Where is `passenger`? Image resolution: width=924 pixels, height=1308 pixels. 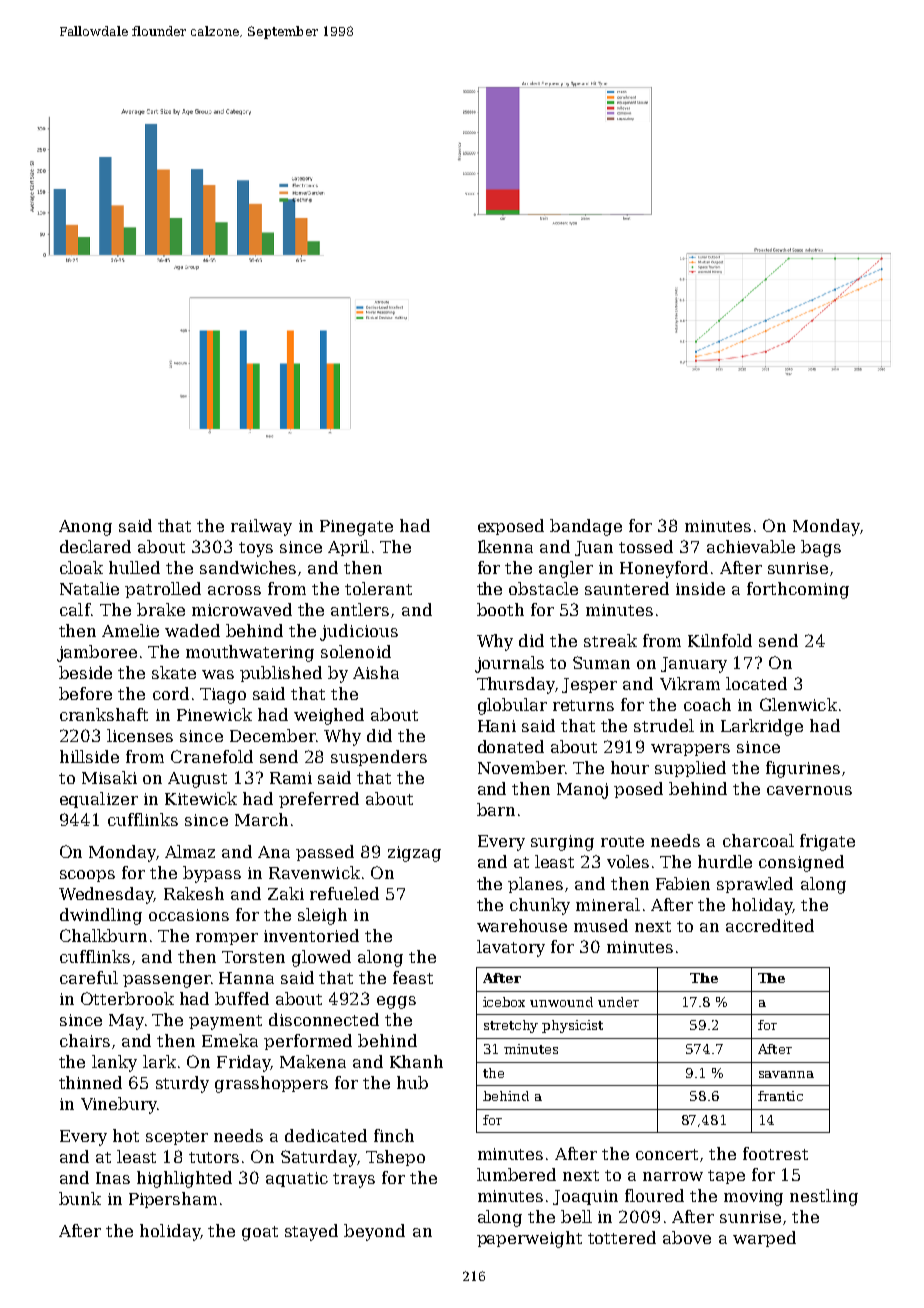
passenger is located at coordinates (167, 981).
